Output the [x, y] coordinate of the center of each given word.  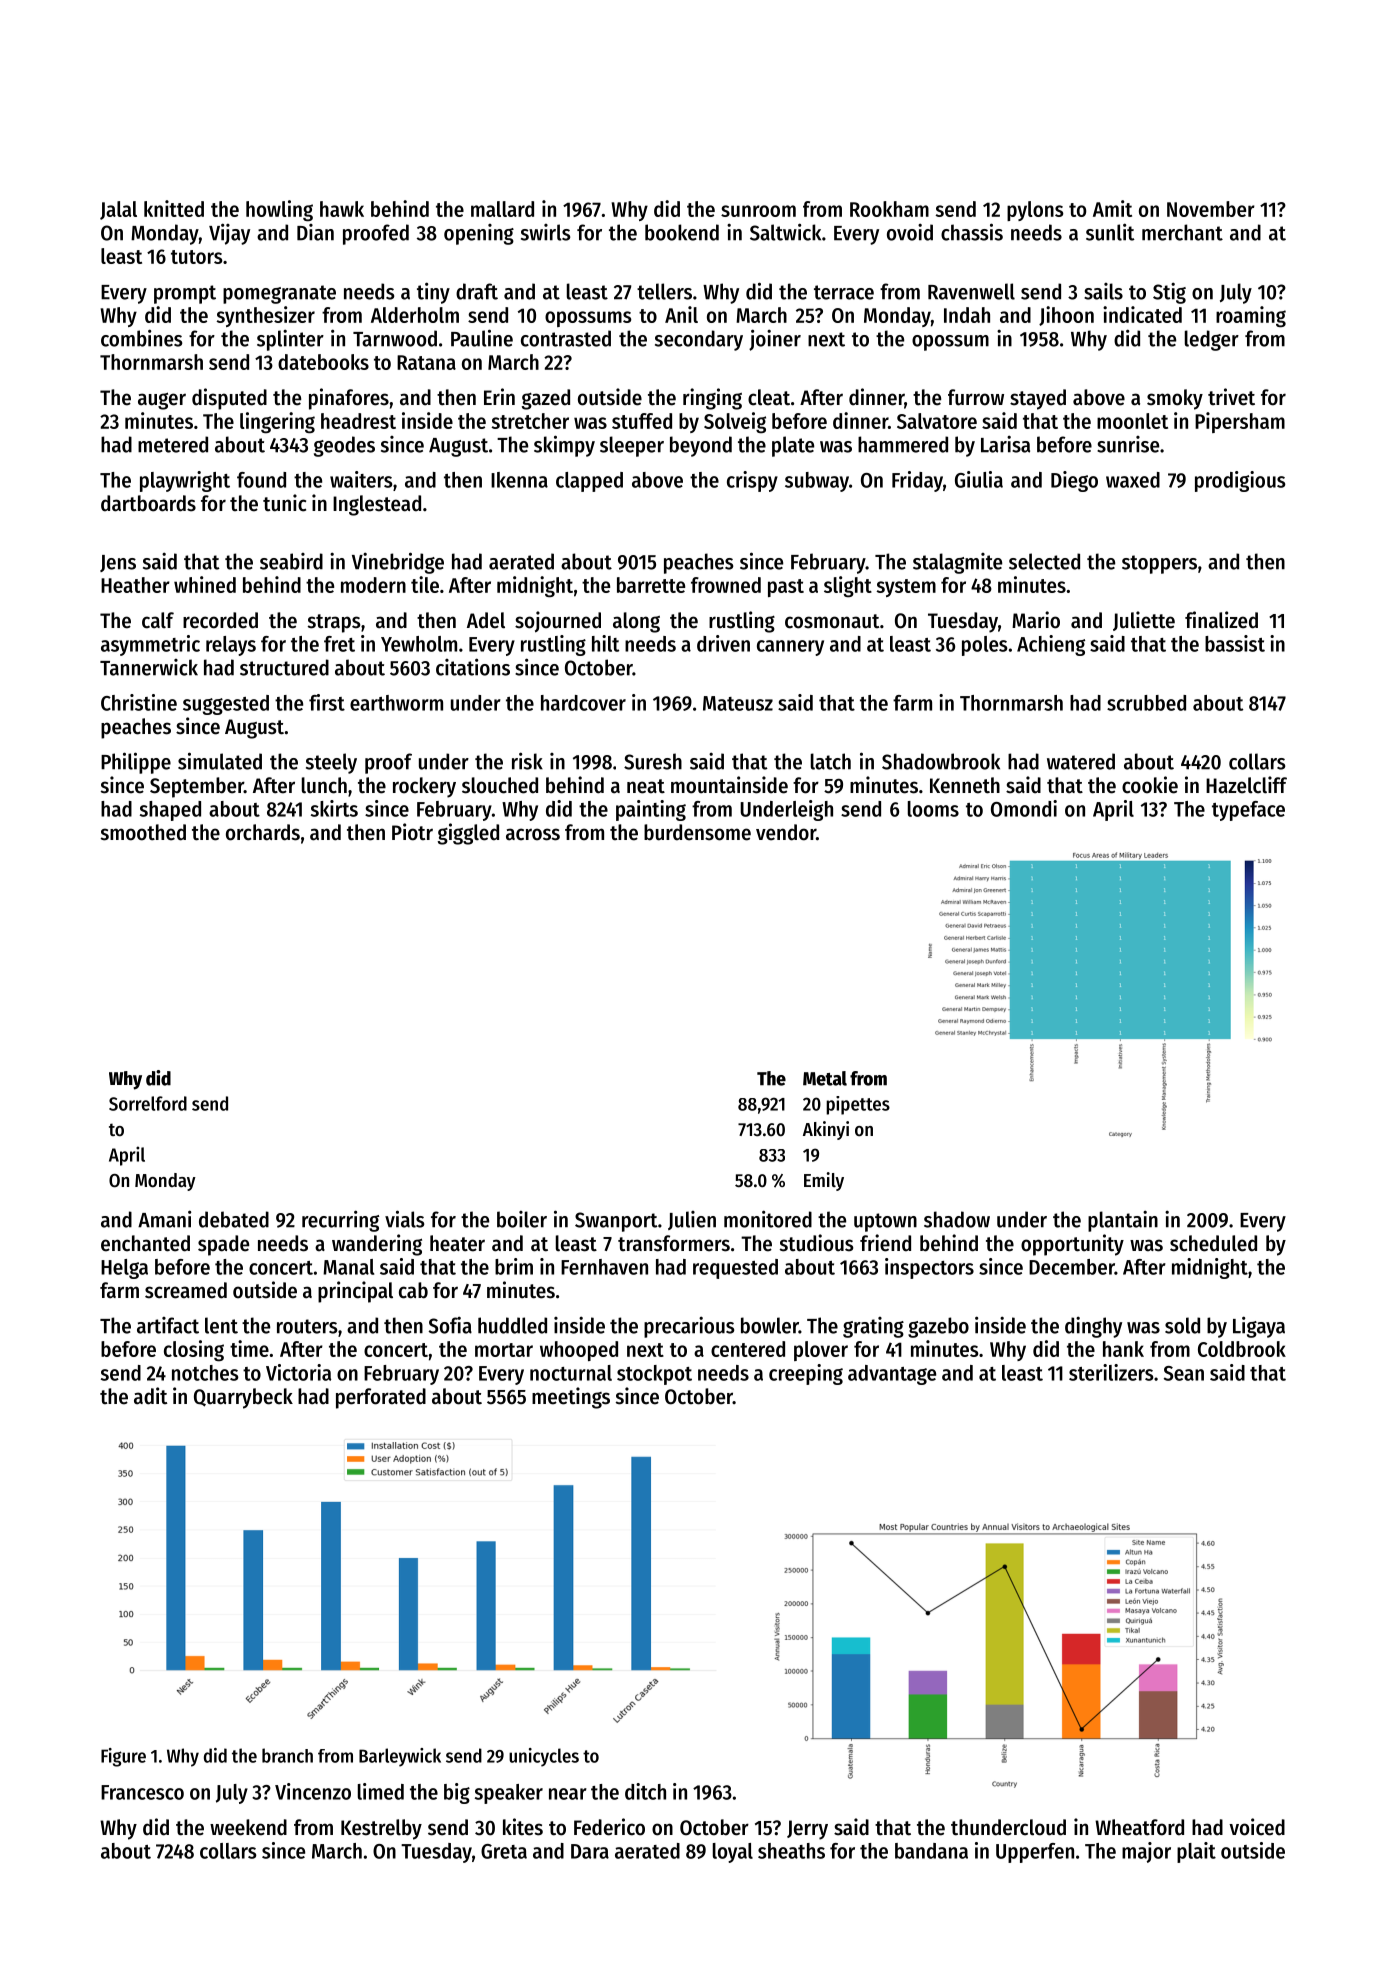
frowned [726, 585]
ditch [645, 1791]
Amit [1112, 208]
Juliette [1144, 621]
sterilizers [1111, 1372]
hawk [342, 209]
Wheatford [1139, 1827]
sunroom [758, 211]
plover [821, 1351]
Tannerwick [149, 667]
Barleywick [400, 1757]
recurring [340, 1221]
